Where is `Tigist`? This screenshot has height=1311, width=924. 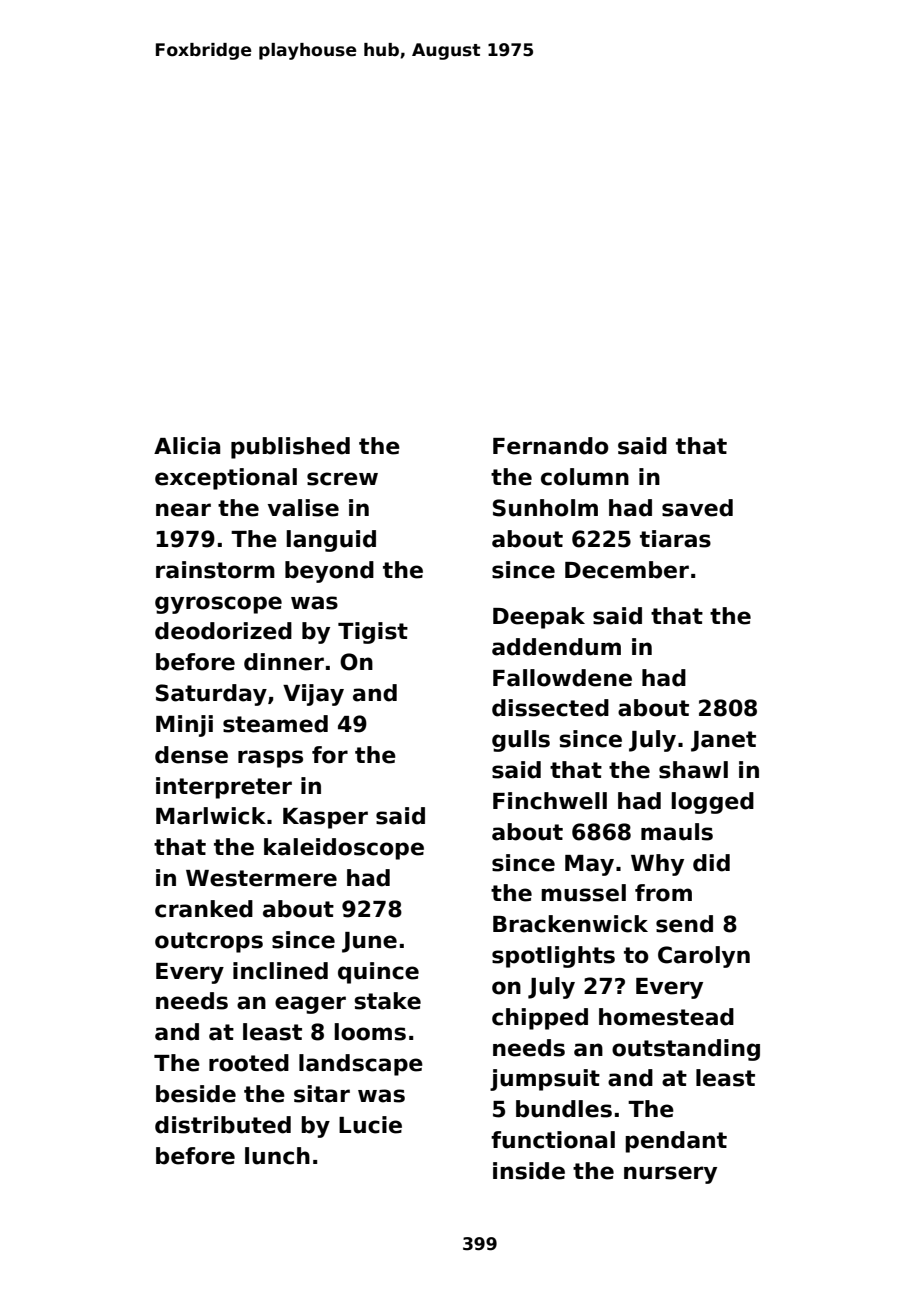
Tigist is located at coordinates (373, 633).
